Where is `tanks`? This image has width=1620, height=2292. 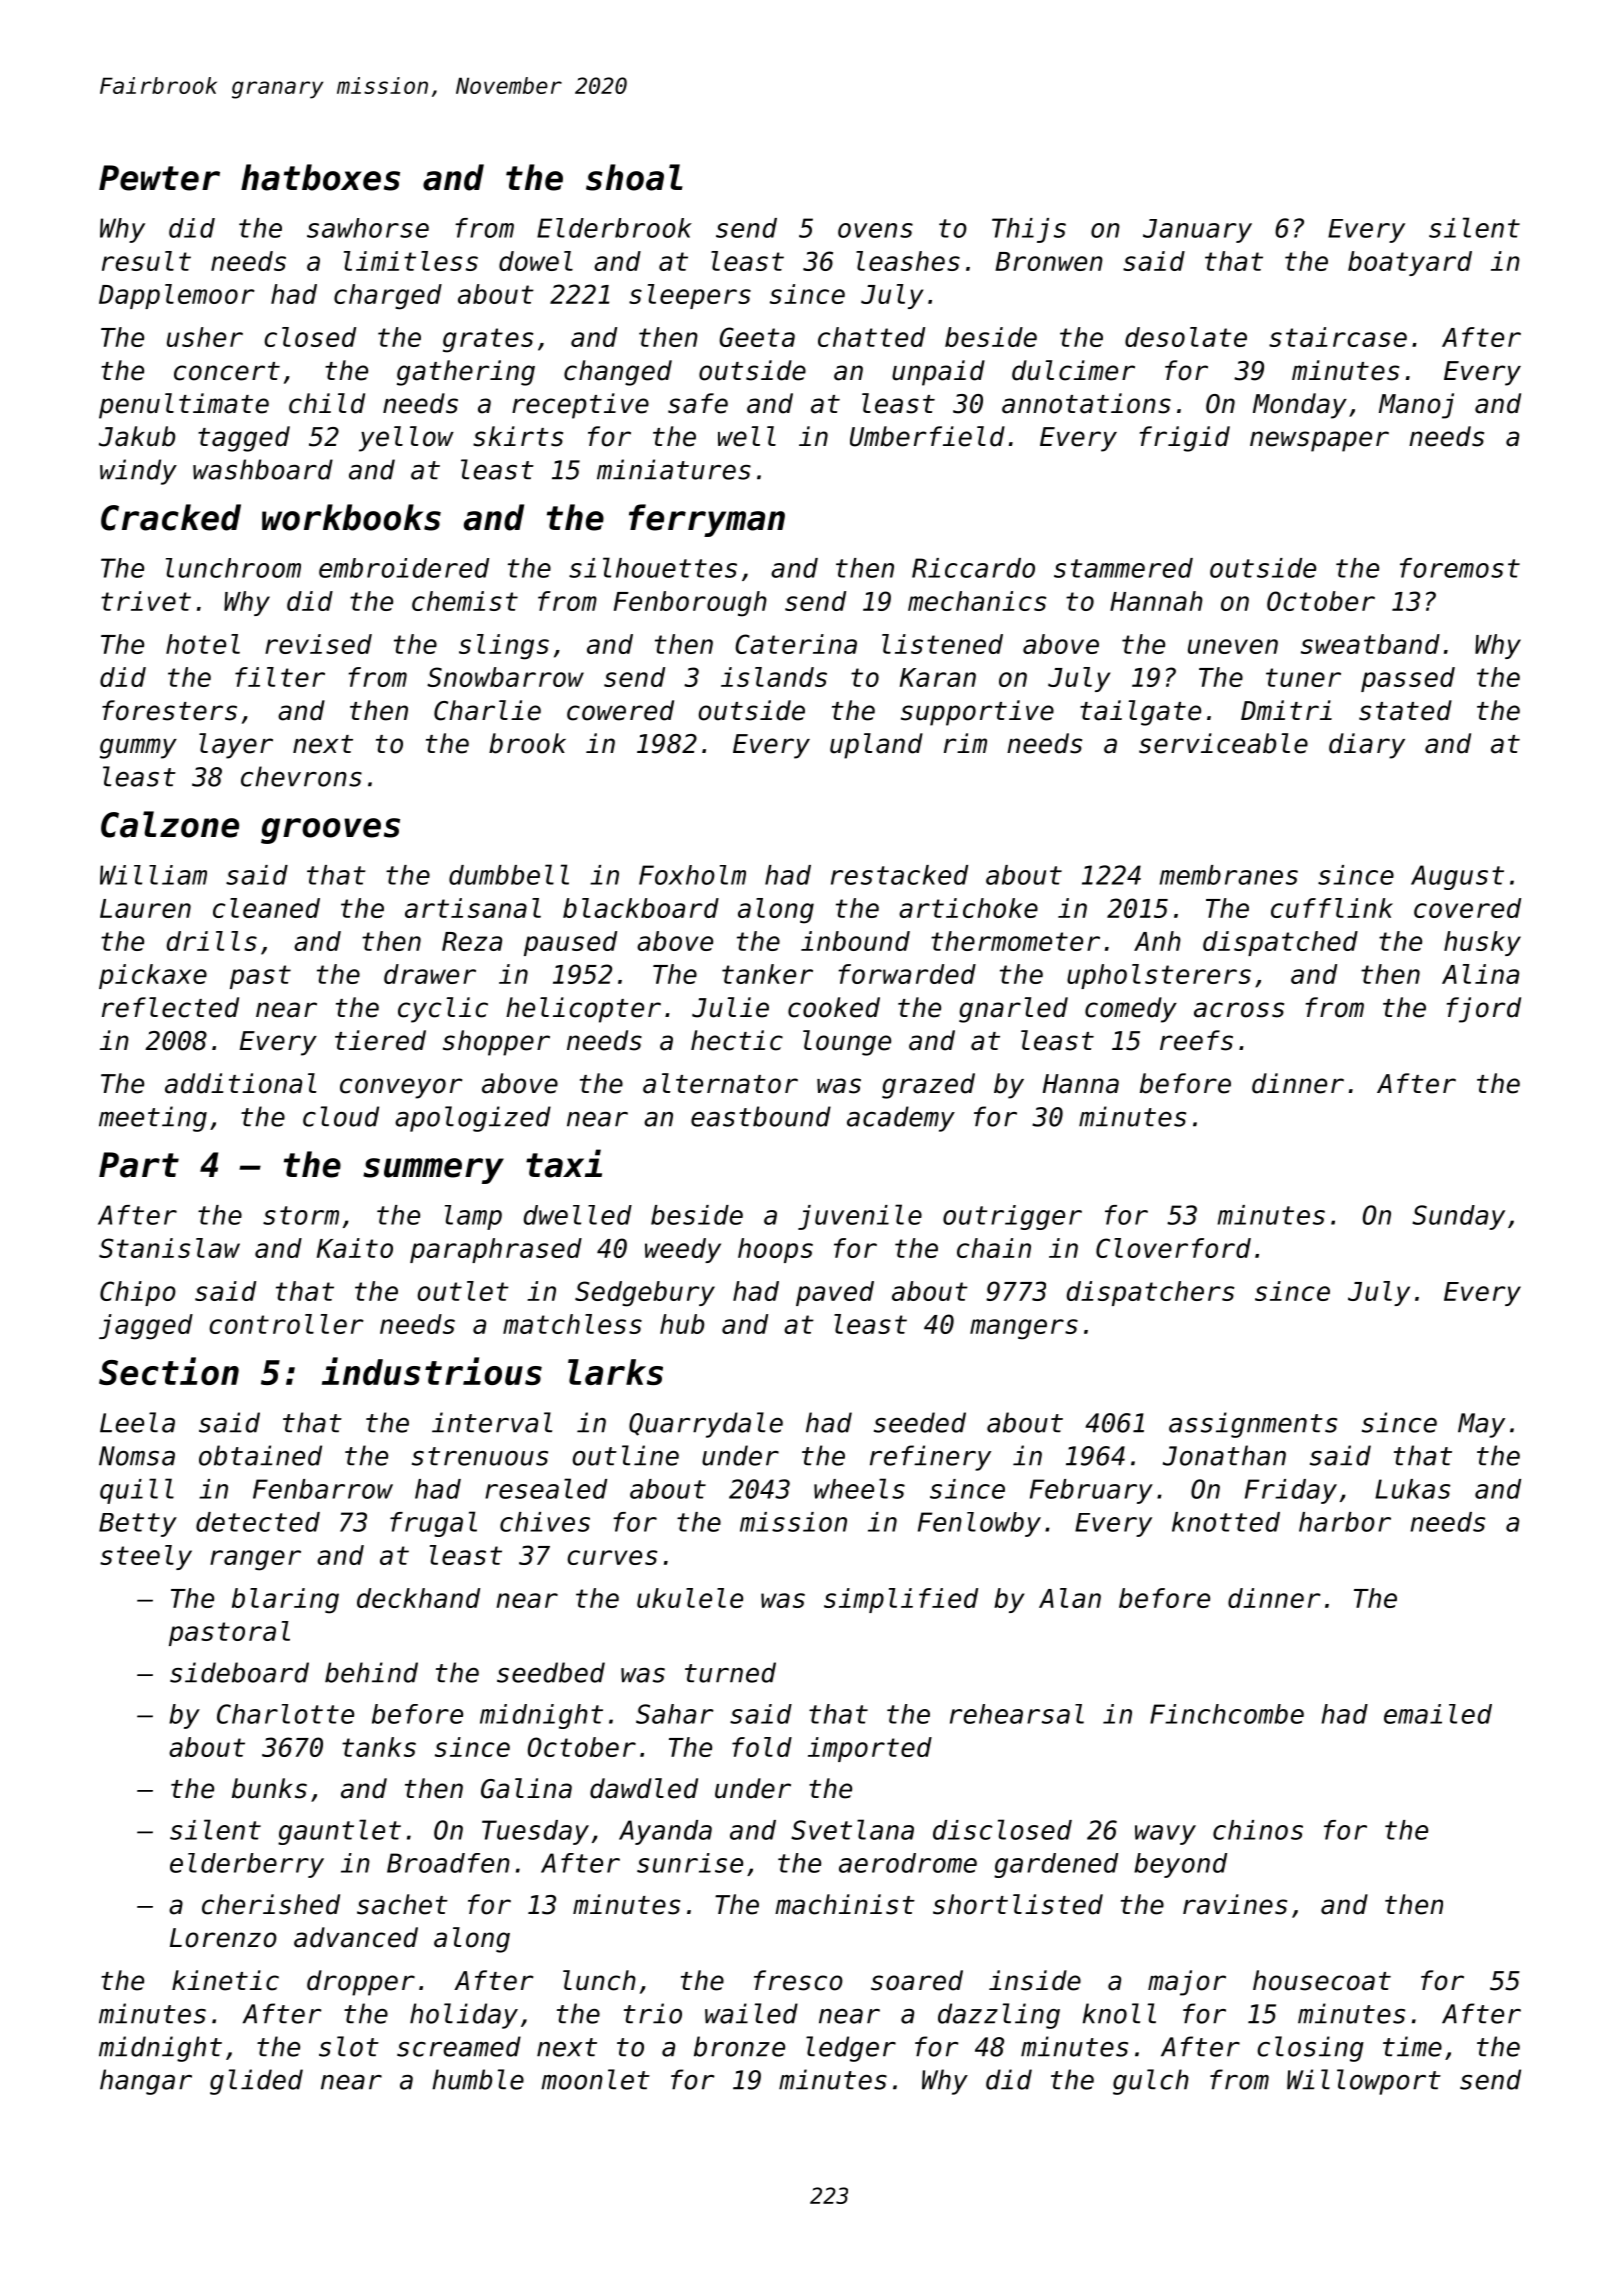 tanks is located at coordinates (379, 1747).
